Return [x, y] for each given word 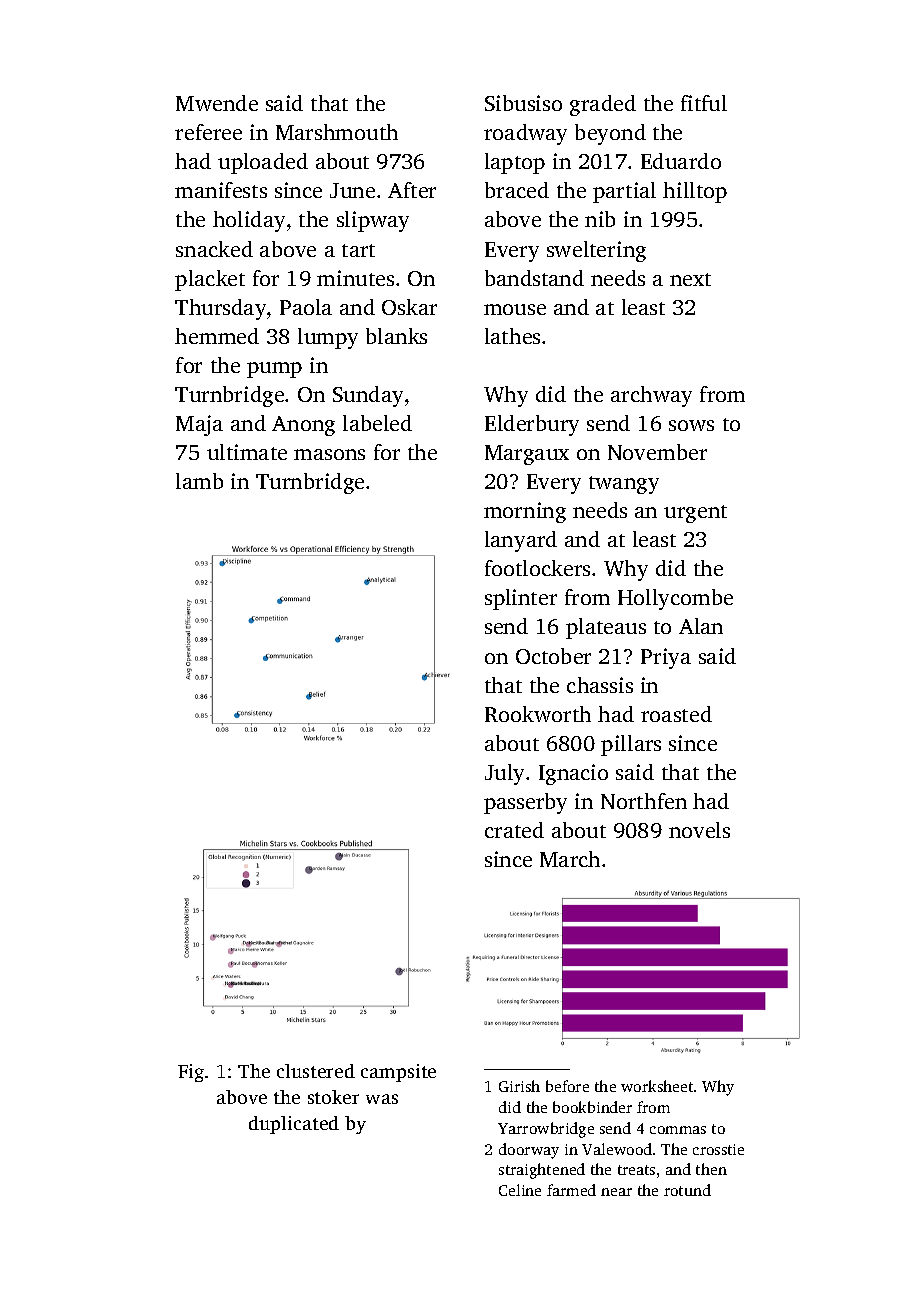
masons [329, 454]
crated [514, 830]
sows [691, 425]
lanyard [521, 541]
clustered [316, 1071]
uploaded [263, 163]
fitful [704, 103]
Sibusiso [523, 103]
